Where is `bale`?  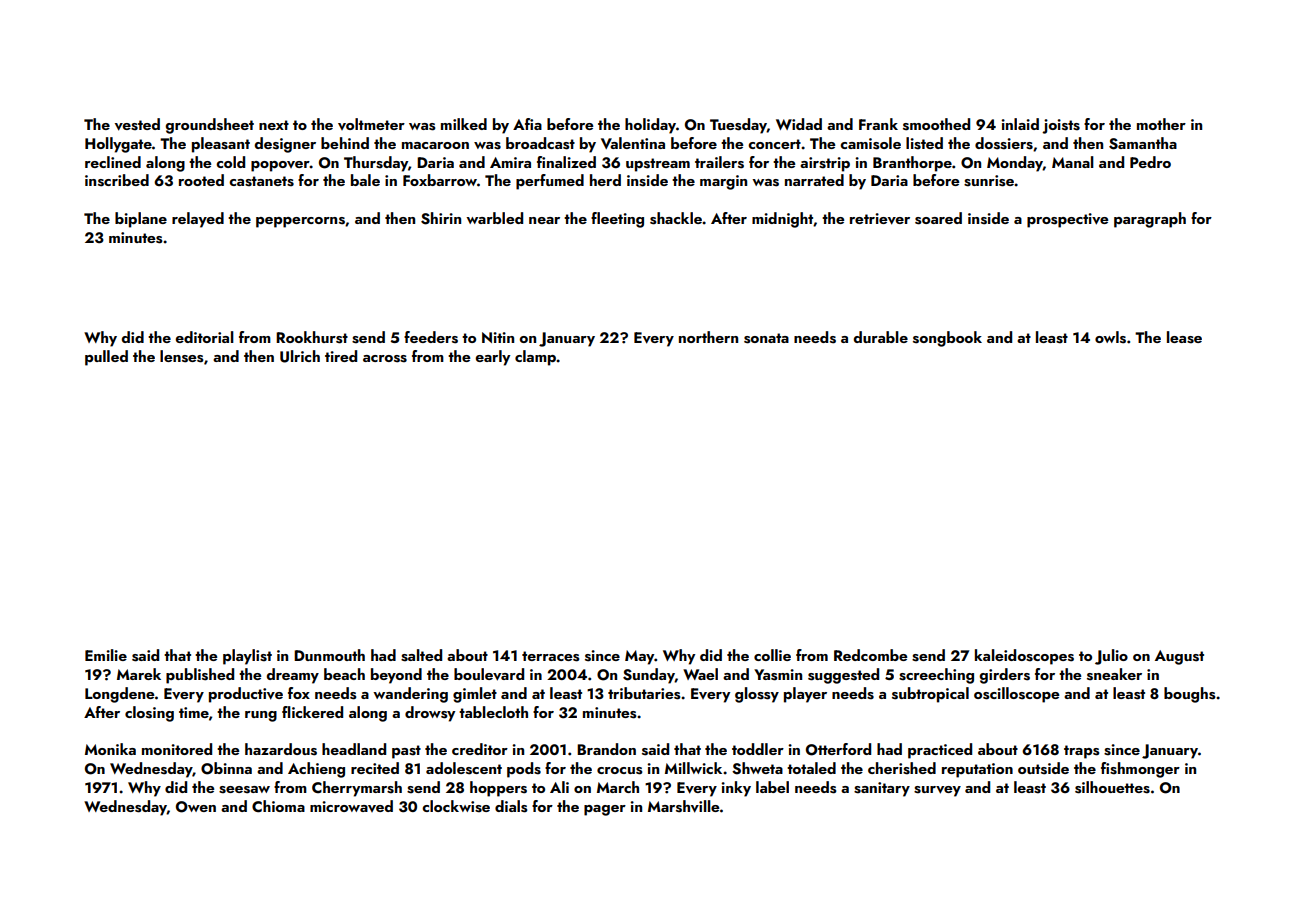 bale is located at coordinates (365, 180).
